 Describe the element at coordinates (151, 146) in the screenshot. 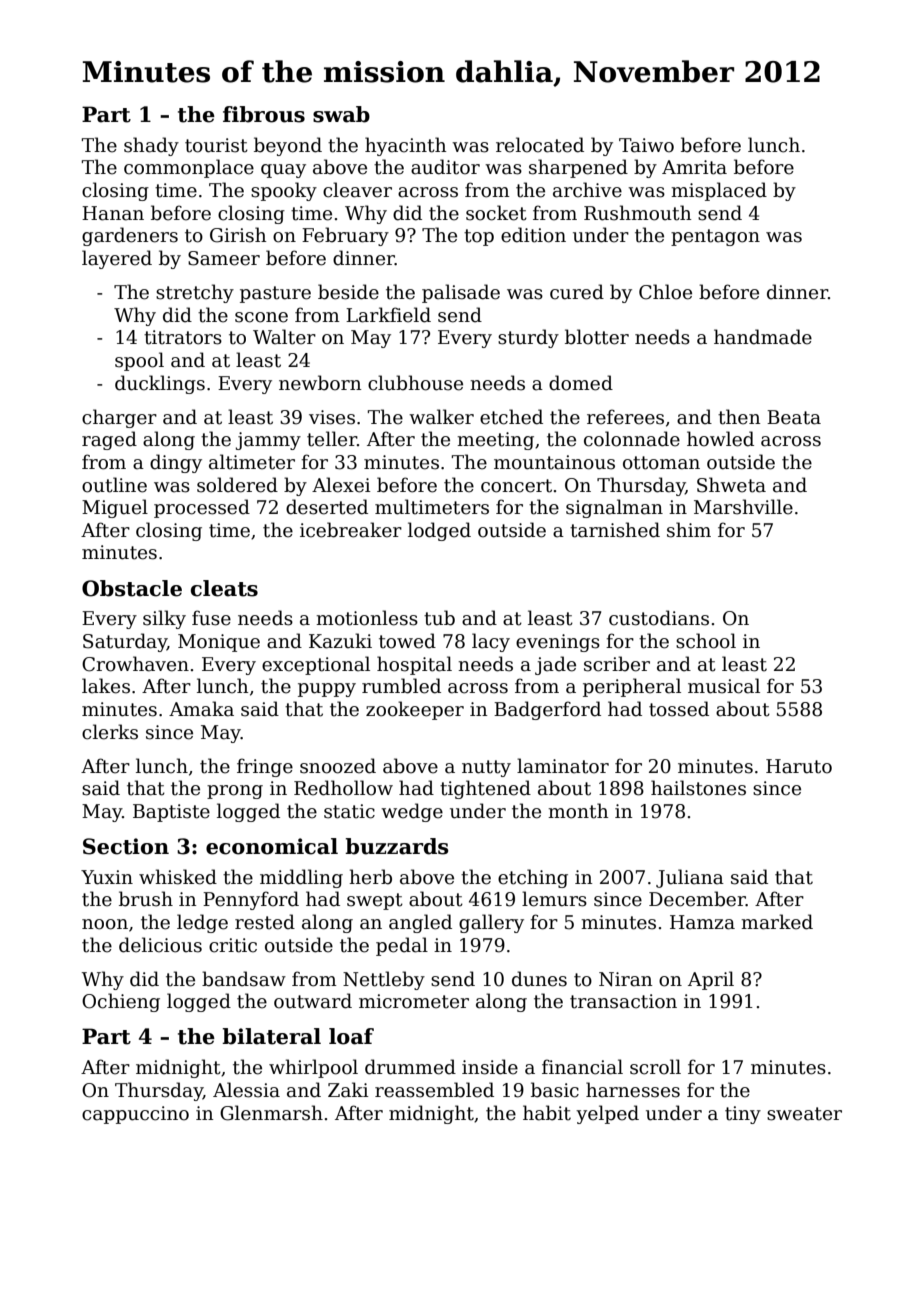

I see `shady` at that location.
